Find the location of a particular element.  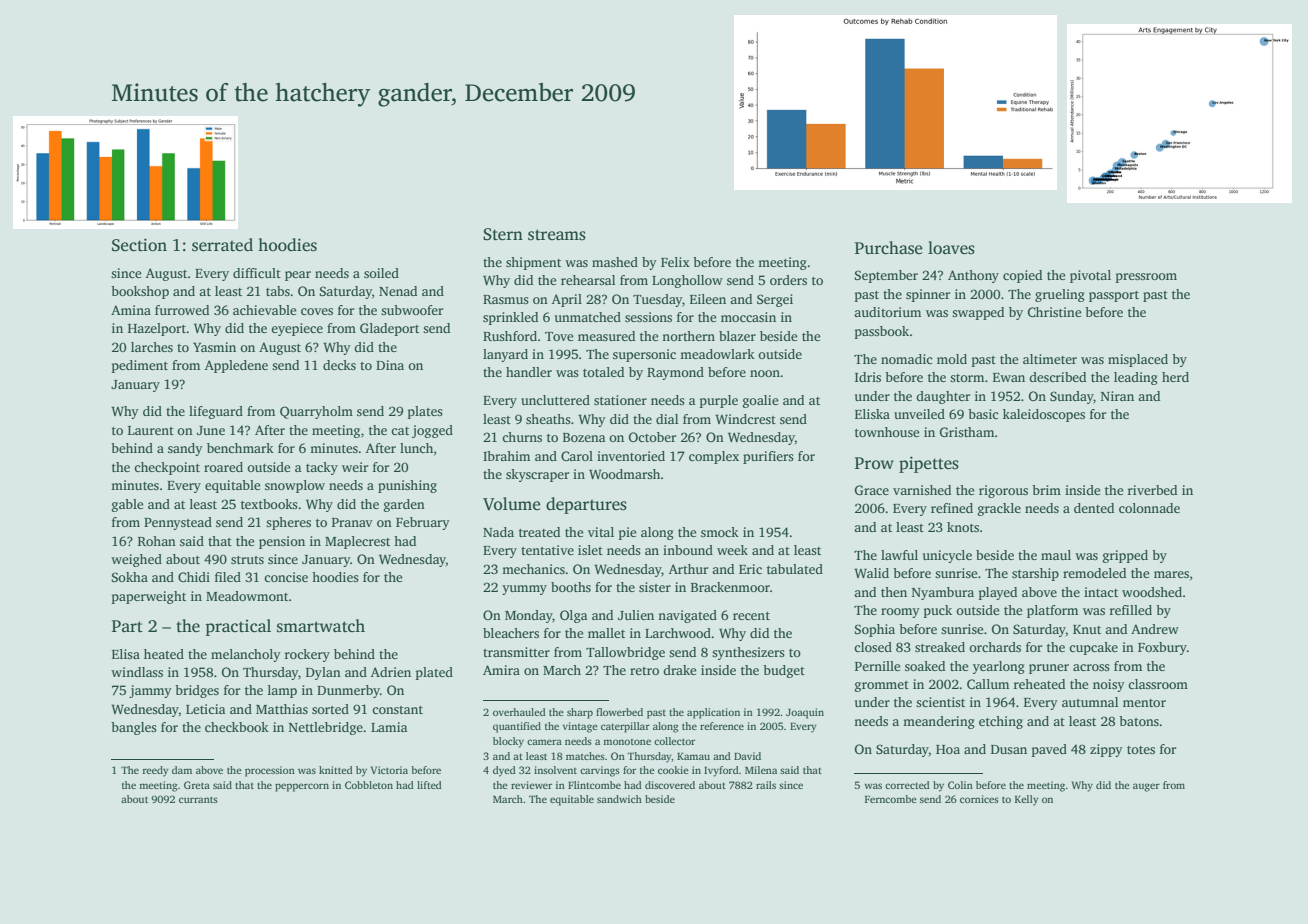

Felix is located at coordinates (675, 262).
